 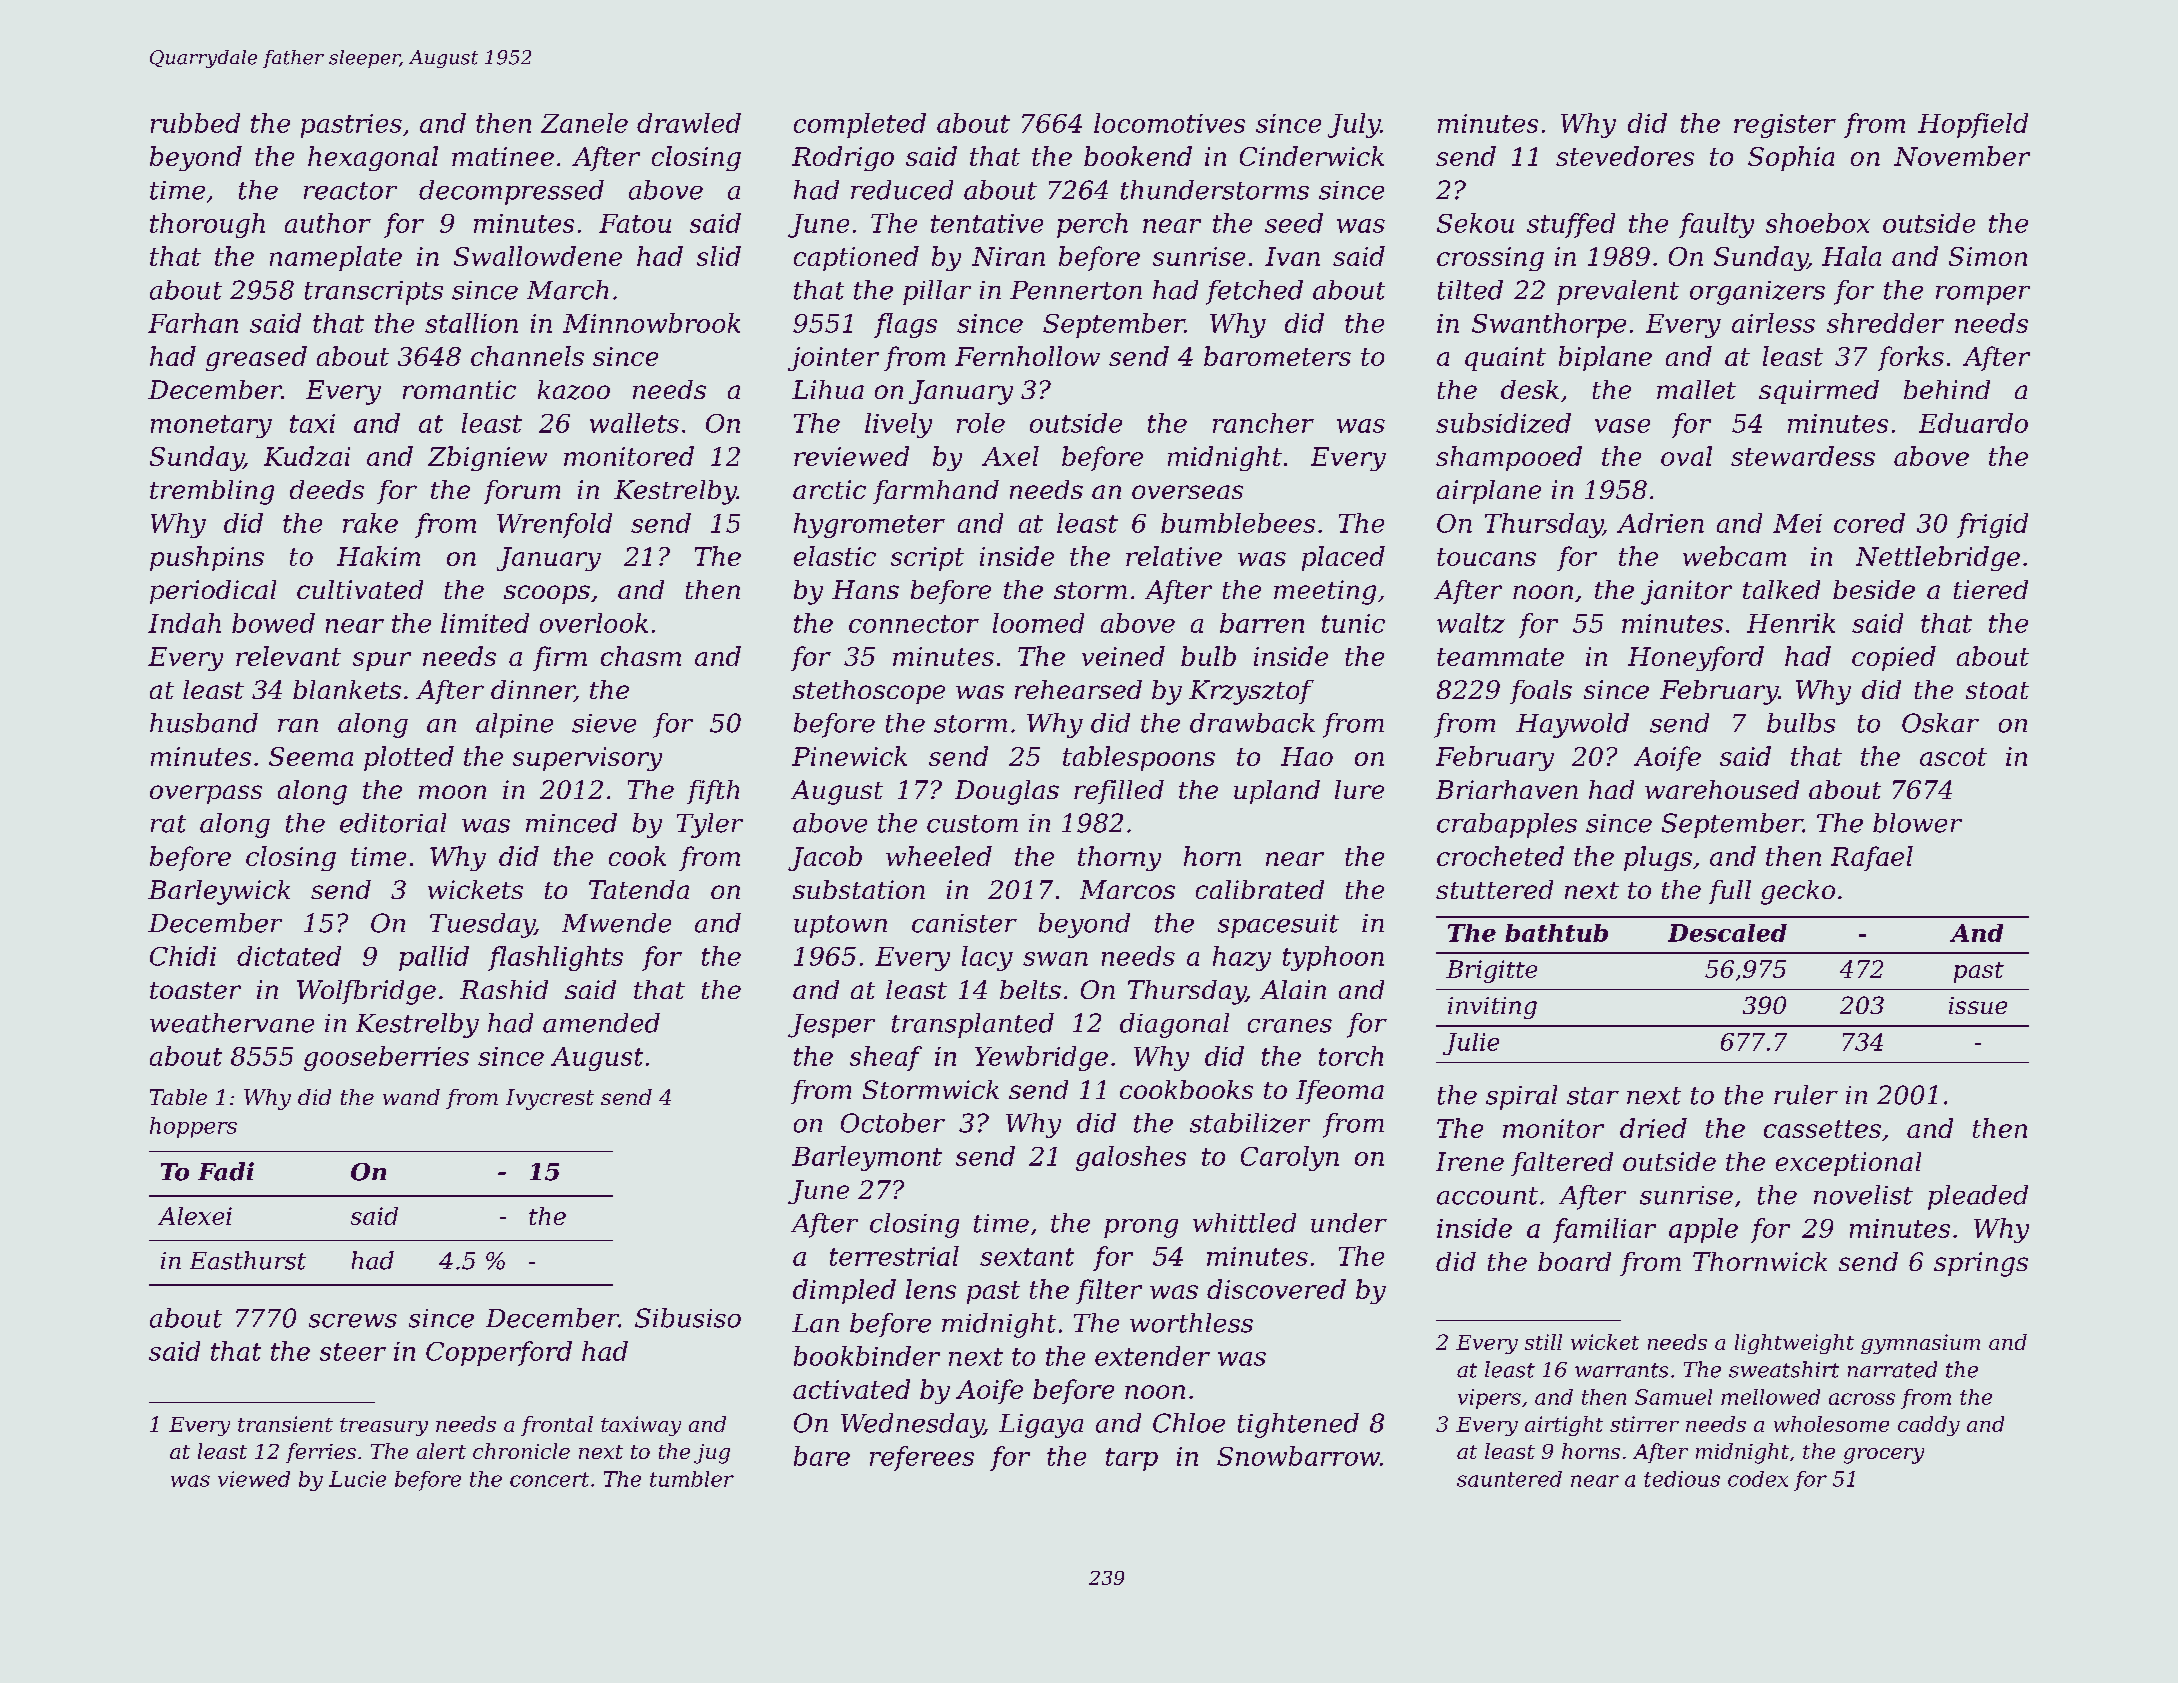 What do you see at coordinates (487, 458) in the screenshot?
I see `Zbigniew` at bounding box center [487, 458].
